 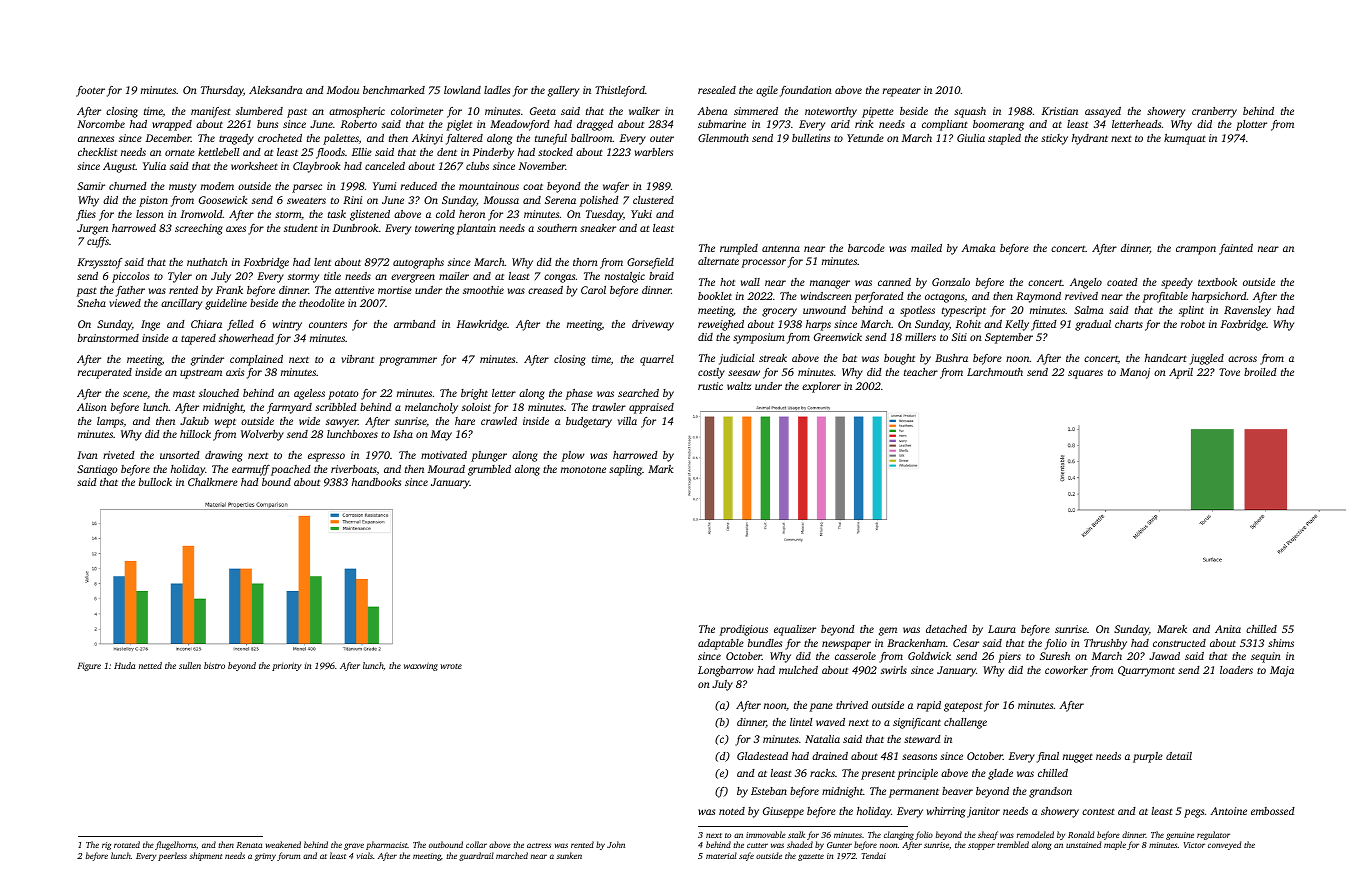 What do you see at coordinates (190, 665) in the image?
I see `sullen` at bounding box center [190, 665].
